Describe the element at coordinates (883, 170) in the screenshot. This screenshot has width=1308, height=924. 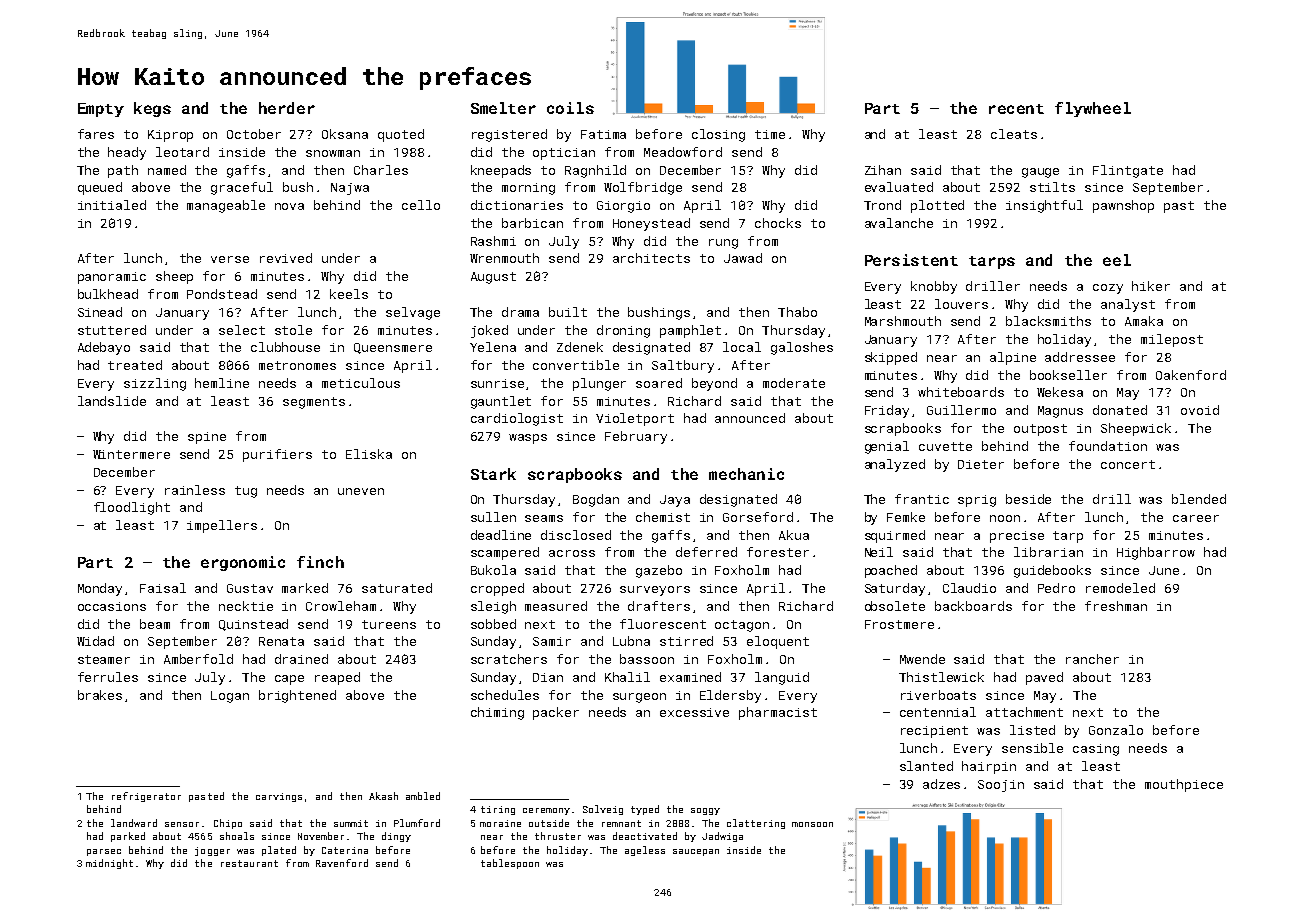
I see `Zihan` at that location.
